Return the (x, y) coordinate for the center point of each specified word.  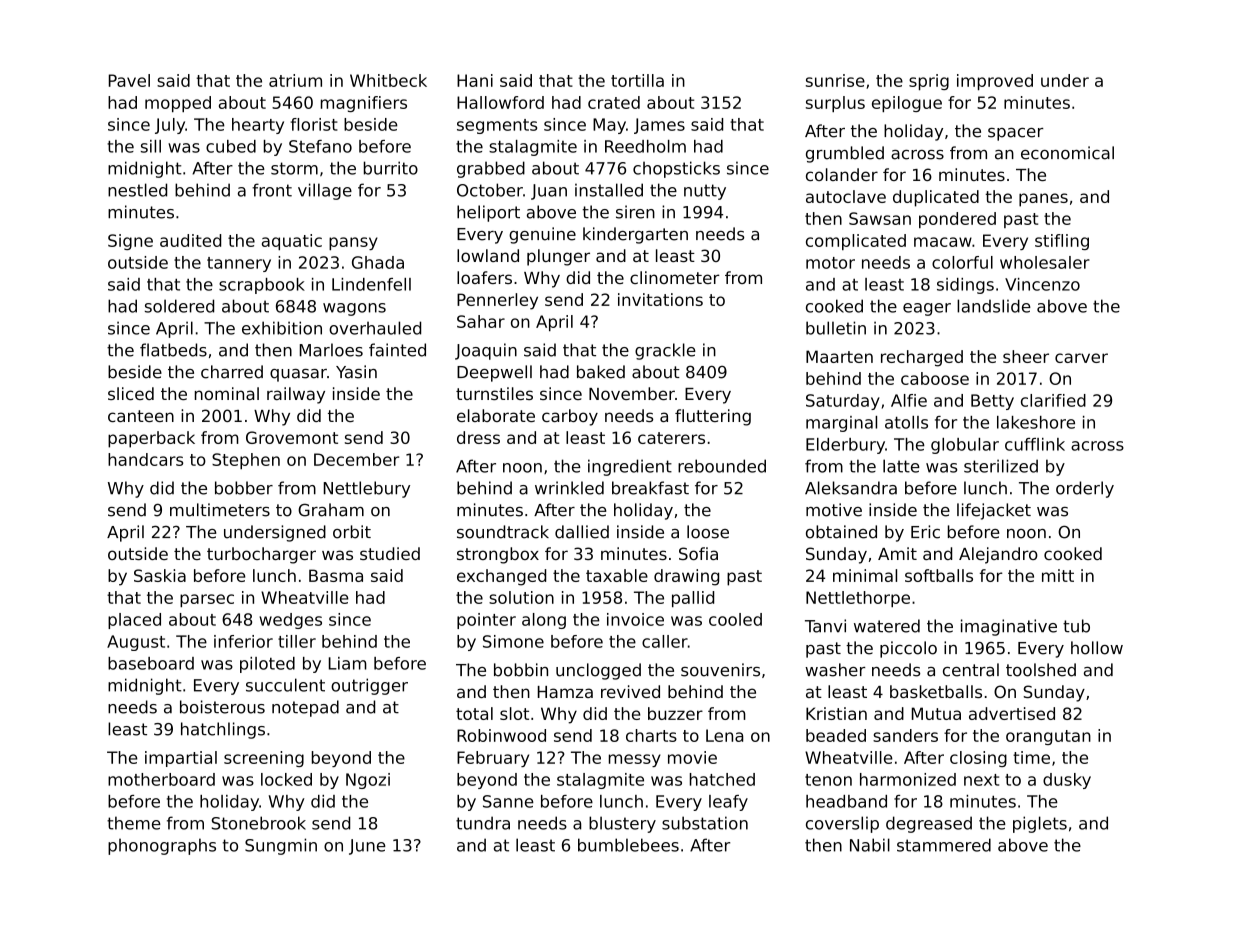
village (325, 191)
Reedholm (645, 146)
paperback (151, 439)
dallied (582, 532)
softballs (939, 575)
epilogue (907, 104)
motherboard (161, 779)
